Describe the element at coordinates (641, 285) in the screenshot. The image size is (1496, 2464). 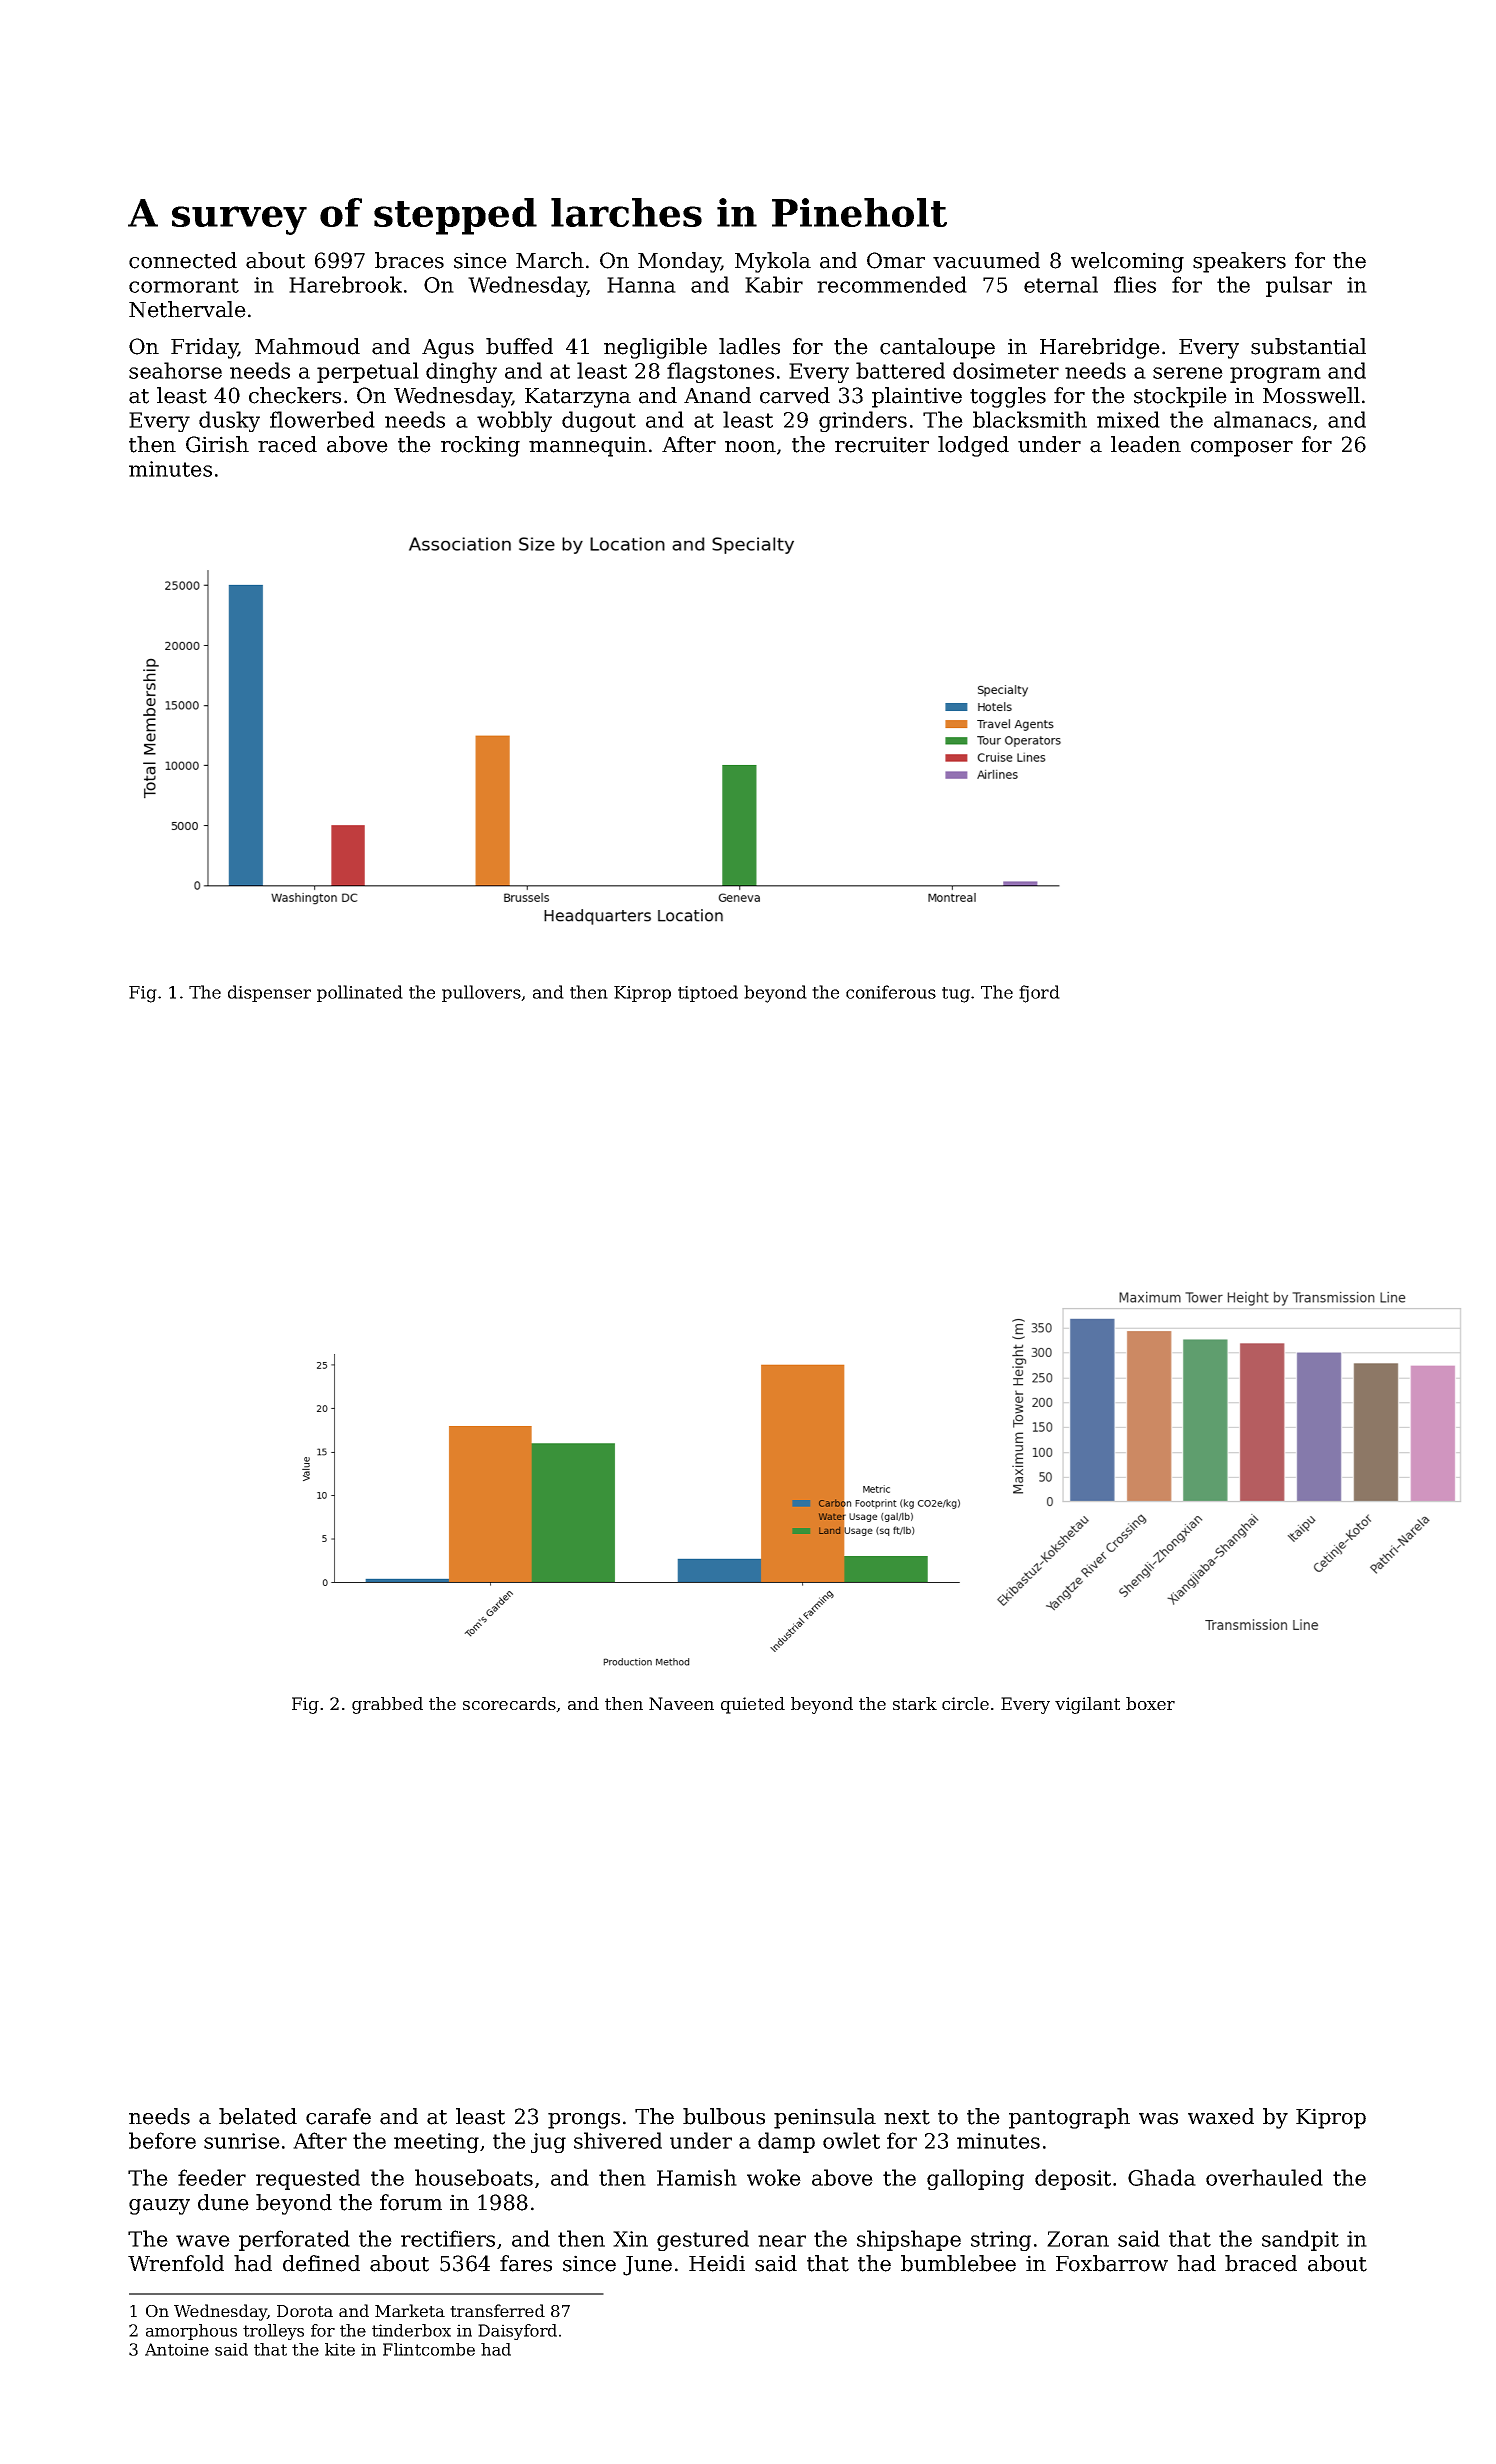
I see `Hanna` at that location.
